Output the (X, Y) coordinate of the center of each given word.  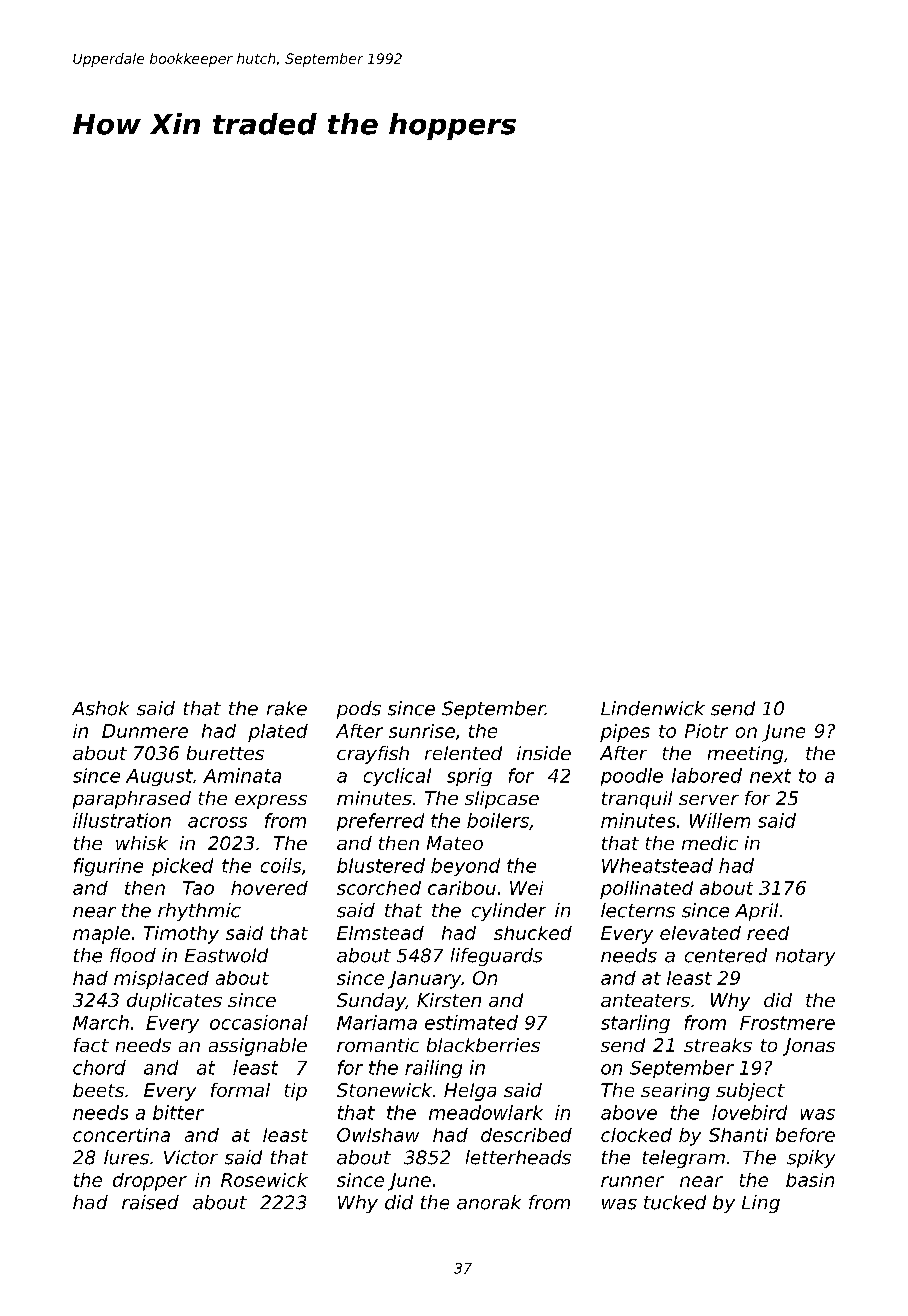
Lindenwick (653, 708)
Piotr (706, 731)
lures (126, 1157)
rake (287, 708)
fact (91, 1045)
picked (182, 867)
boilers (498, 820)
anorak (489, 1202)
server (709, 800)
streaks (718, 1045)
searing (675, 1092)
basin (810, 1180)
